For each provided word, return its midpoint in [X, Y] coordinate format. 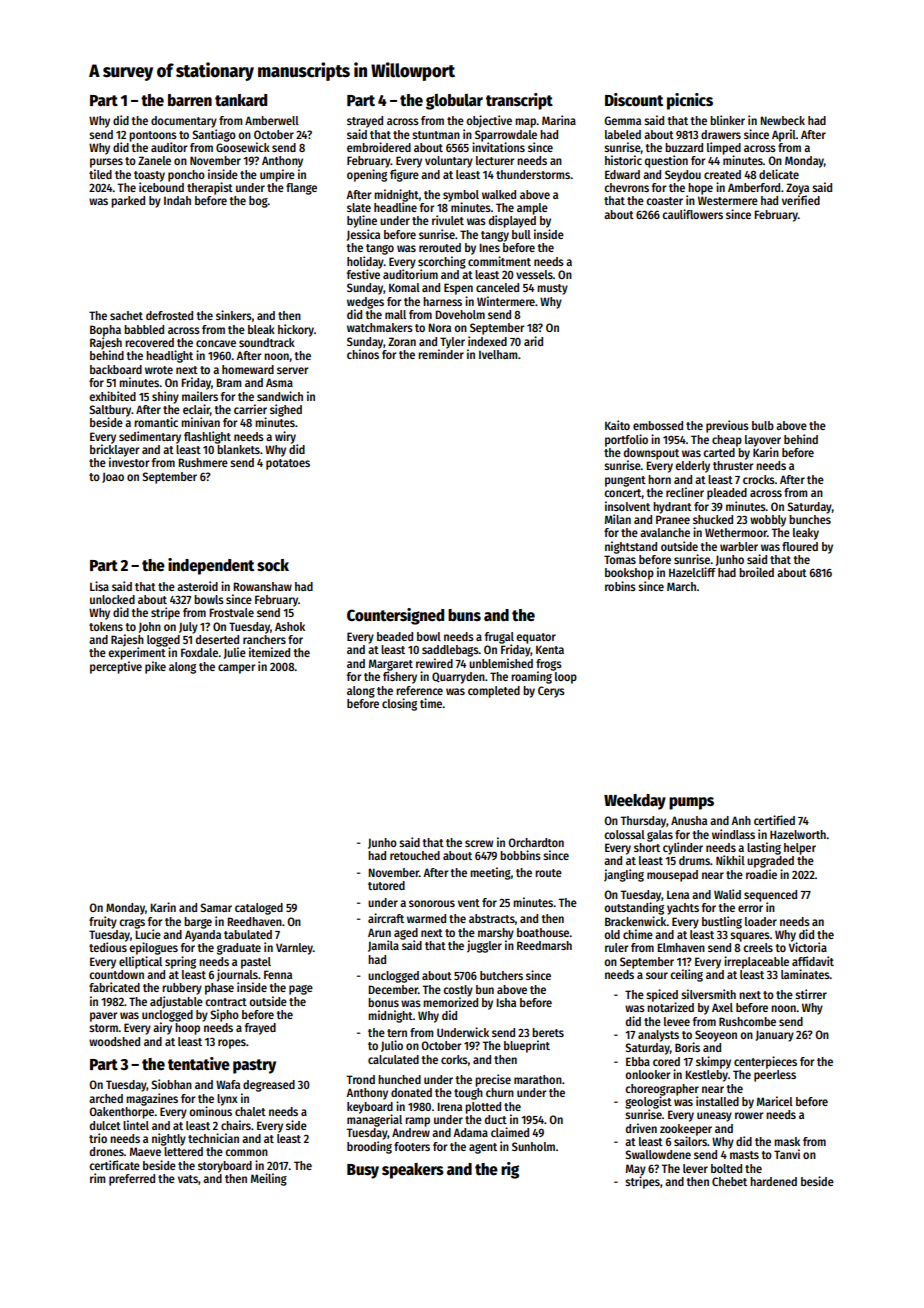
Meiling [269, 1179]
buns [464, 615]
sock [273, 565]
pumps [691, 803]
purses [106, 163]
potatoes [288, 464]
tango [380, 249]
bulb [763, 425]
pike [155, 667]
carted [719, 452]
